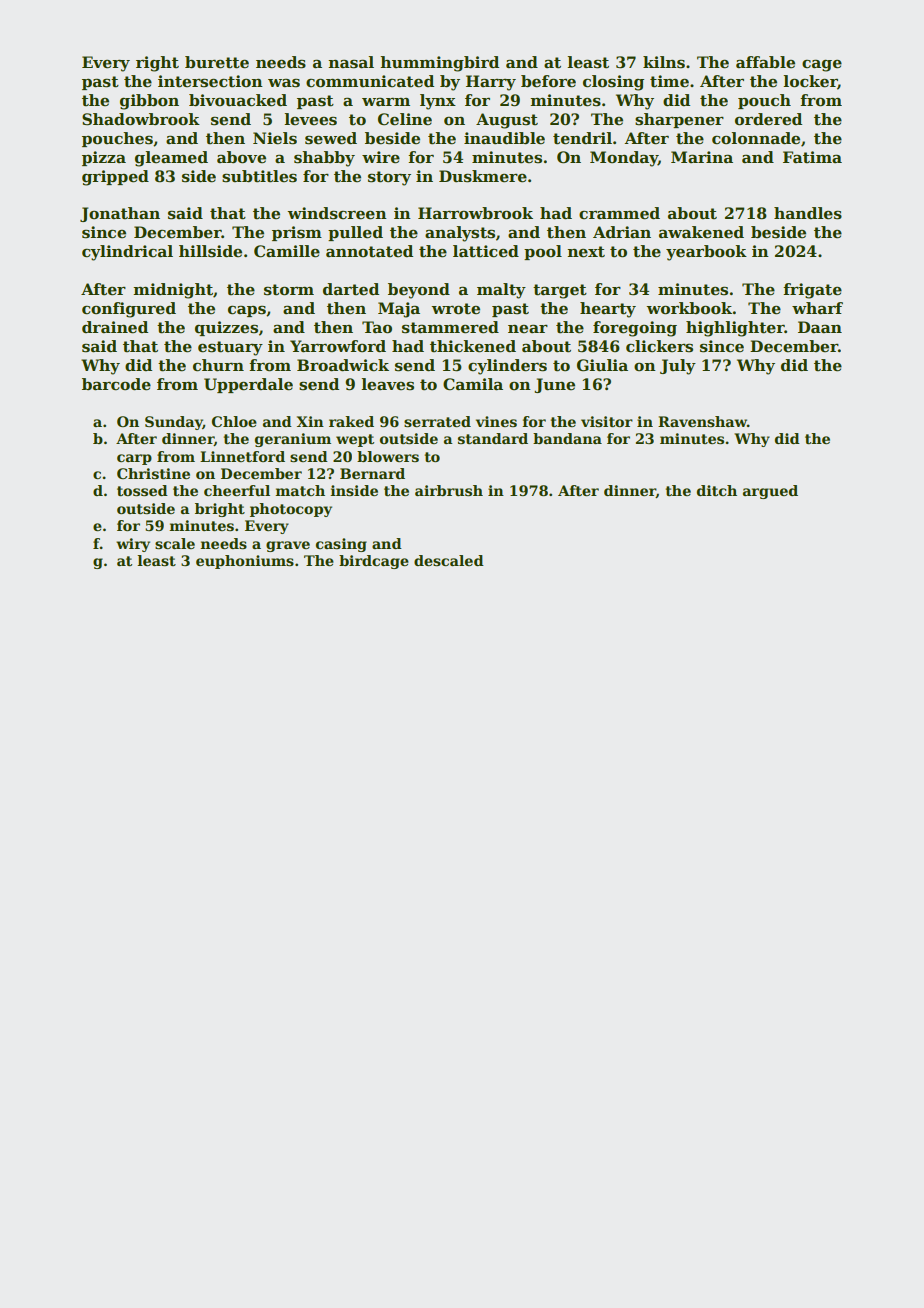  Describe the element at coordinates (288, 546) in the document. I see `grave` at that location.
